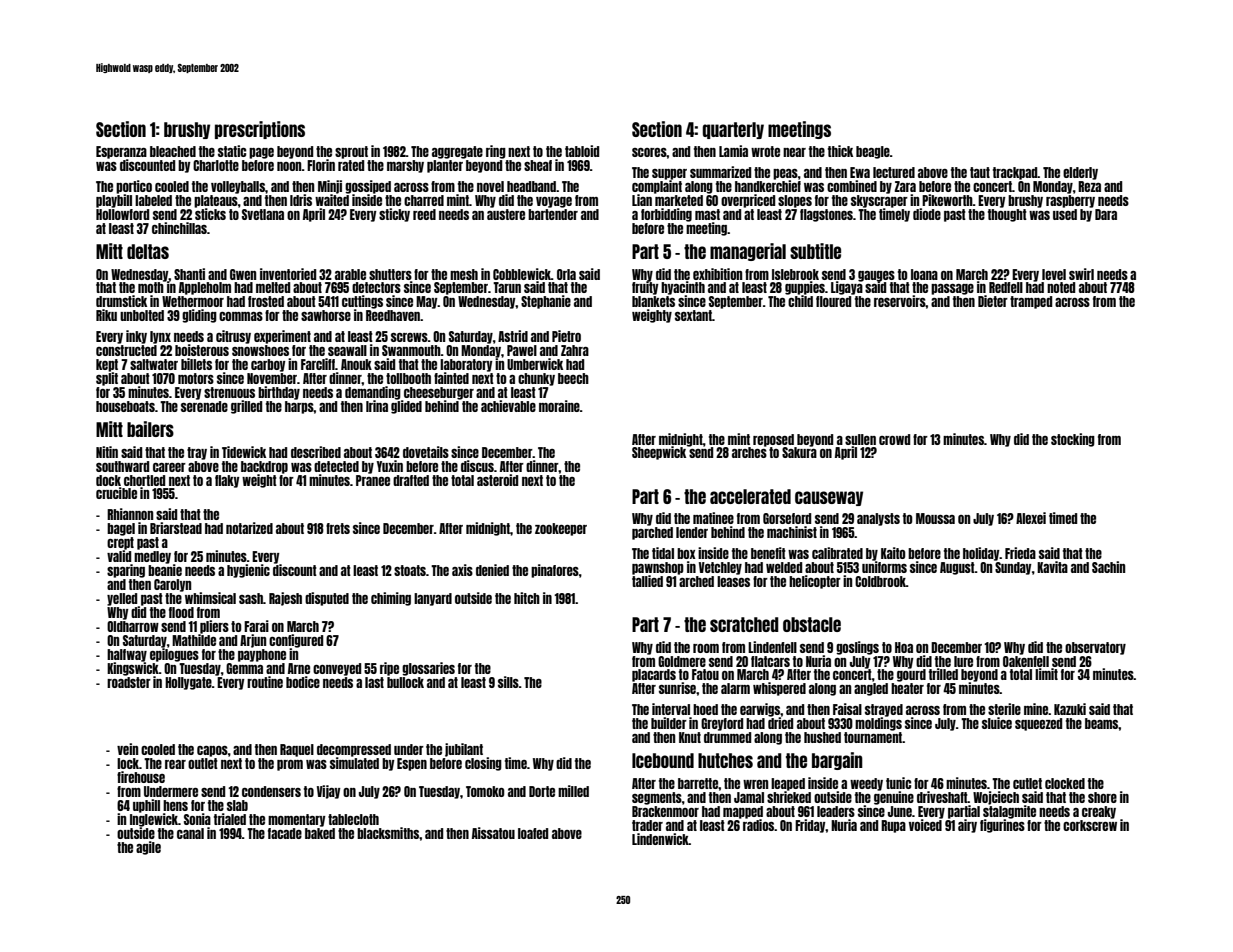 The height and width of the screenshot is (952, 1233). What do you see at coordinates (833, 301) in the screenshot?
I see `floured` at bounding box center [833, 301].
